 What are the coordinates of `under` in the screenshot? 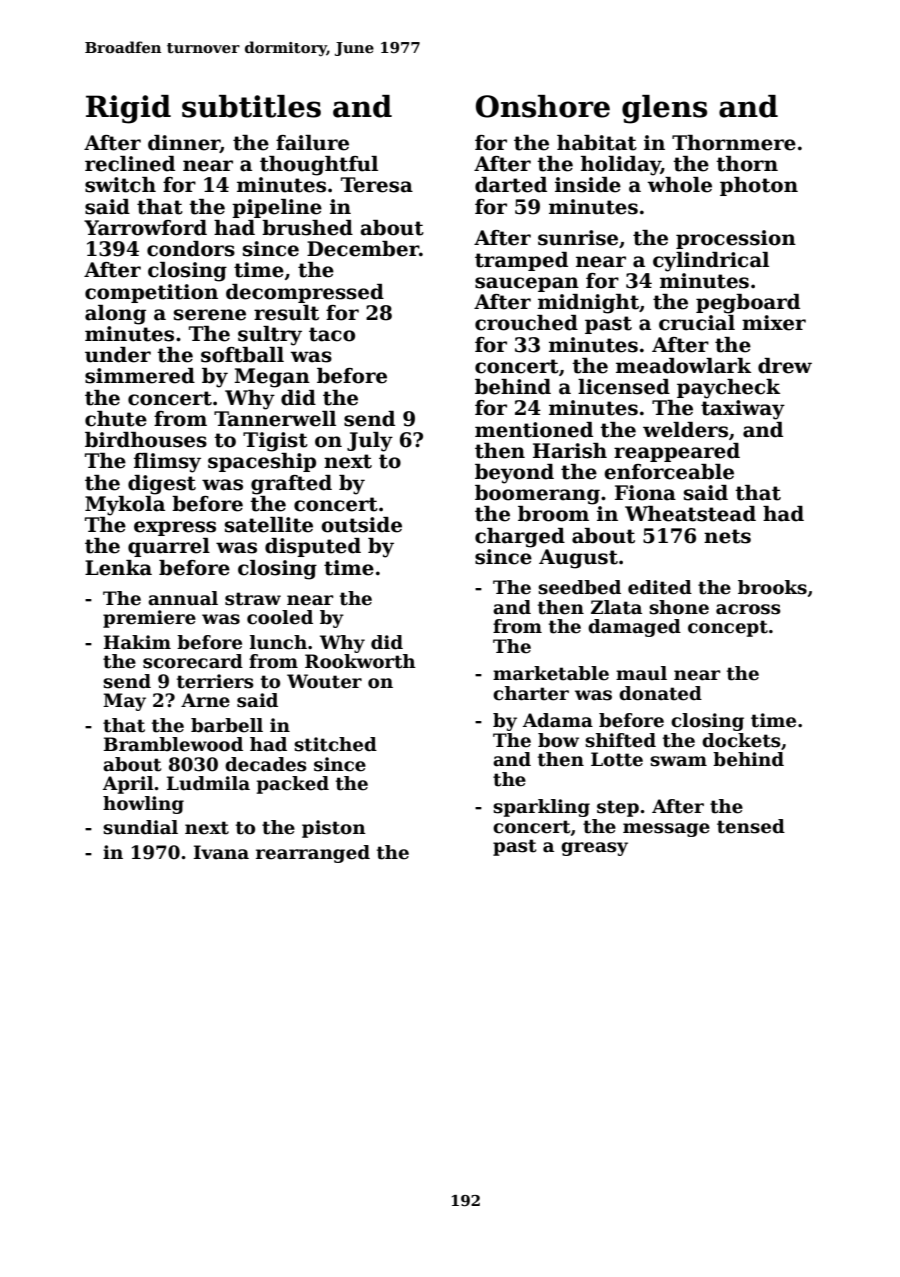 It's located at (118, 355).
